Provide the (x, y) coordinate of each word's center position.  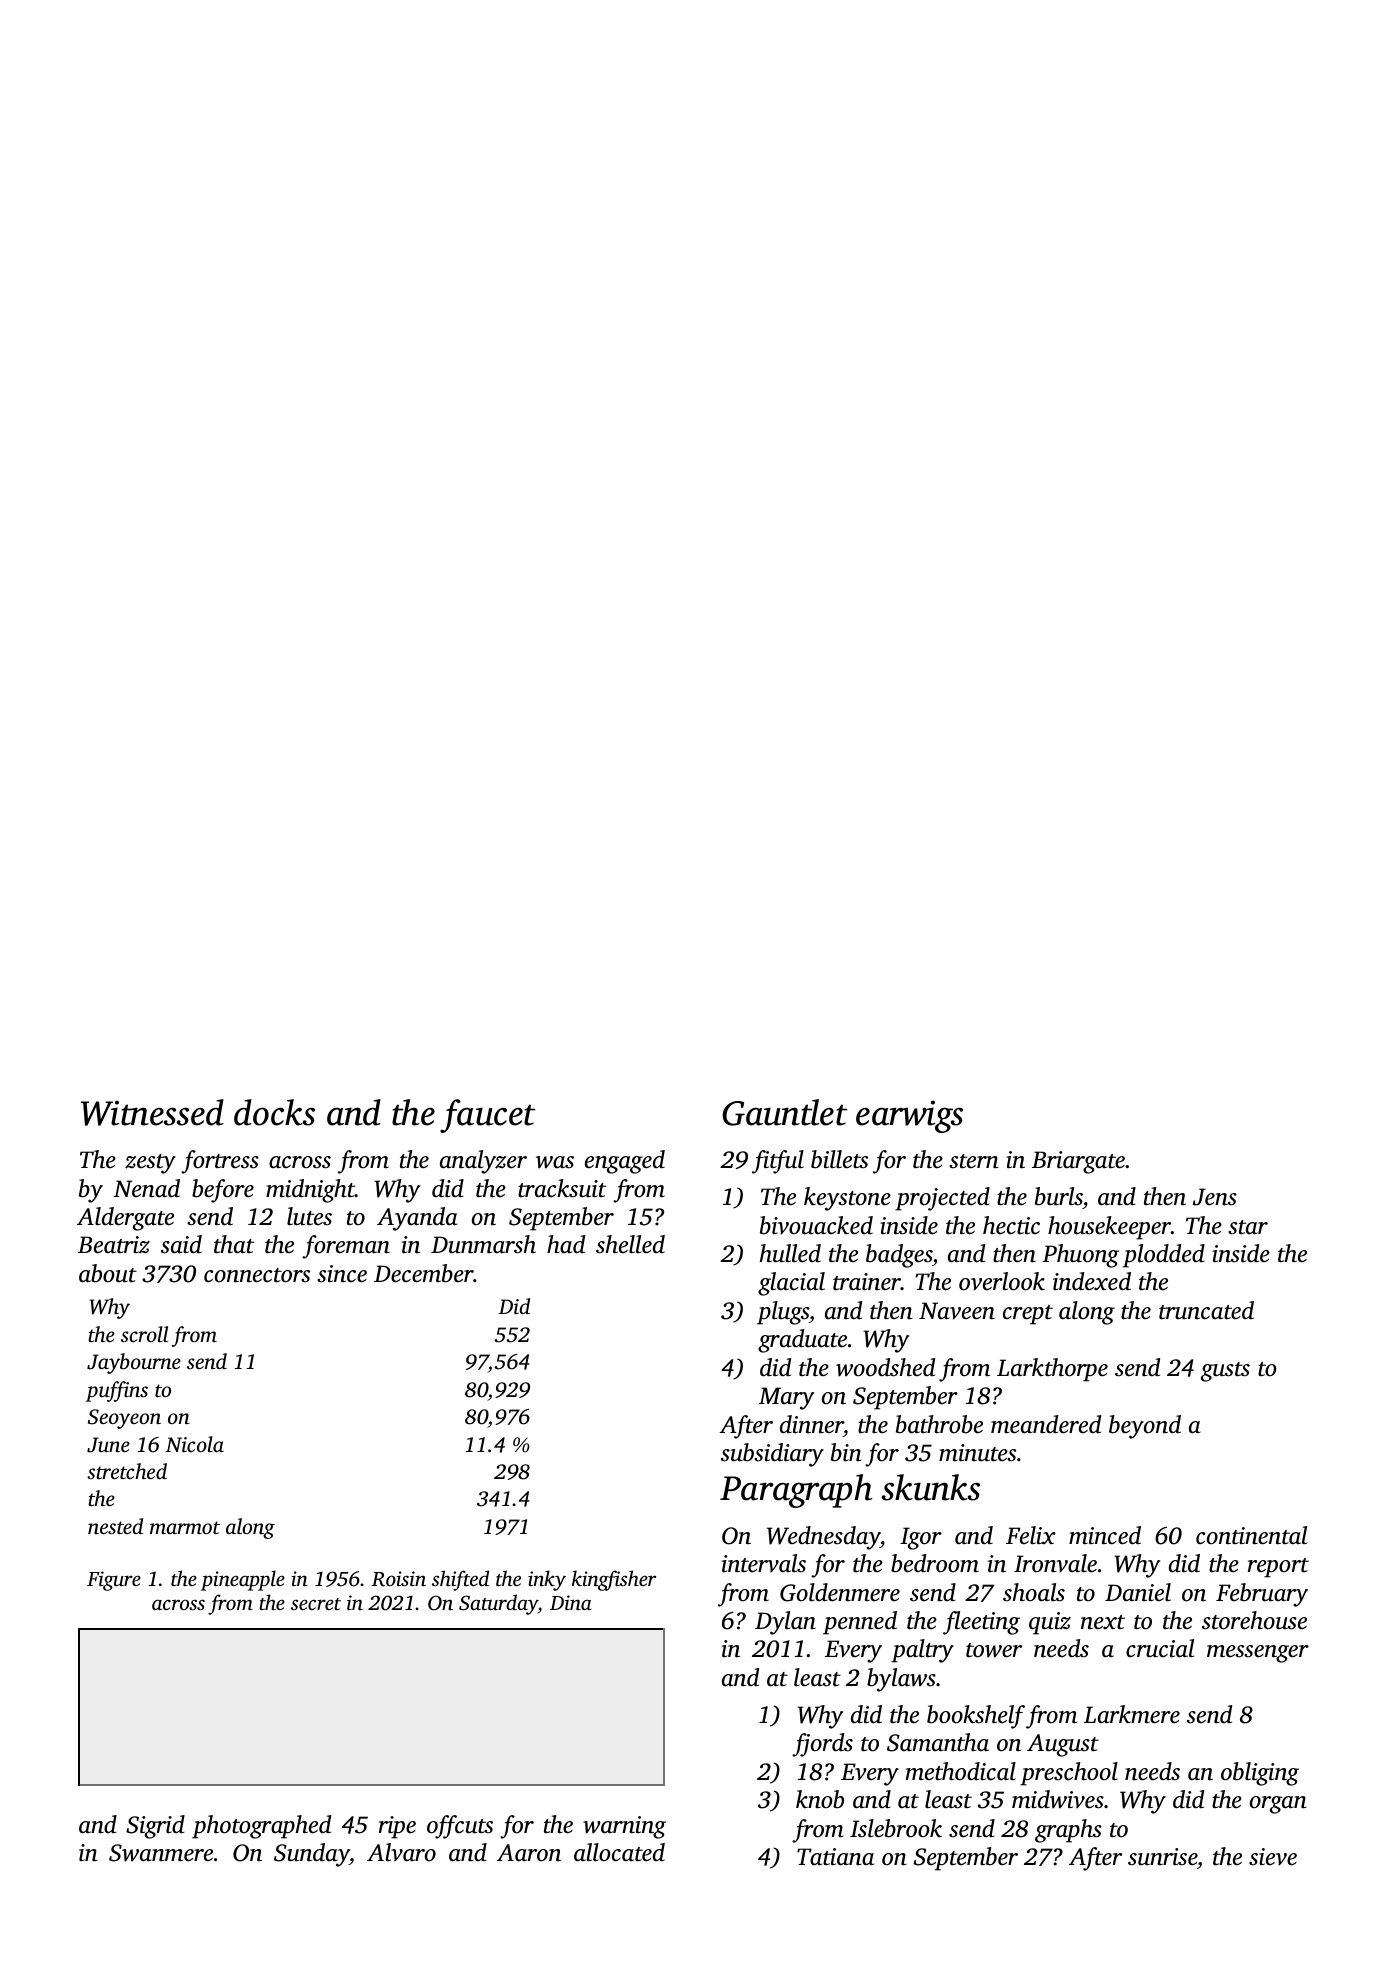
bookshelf (976, 1717)
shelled (630, 1244)
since (342, 1274)
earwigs (909, 1116)
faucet (487, 1116)
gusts (1225, 1372)
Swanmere (161, 1853)
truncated (1206, 1310)
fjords (822, 1745)
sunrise (1162, 1857)
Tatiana (835, 1857)
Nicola (194, 1444)
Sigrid (155, 1827)
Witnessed (152, 1112)
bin (846, 1452)
